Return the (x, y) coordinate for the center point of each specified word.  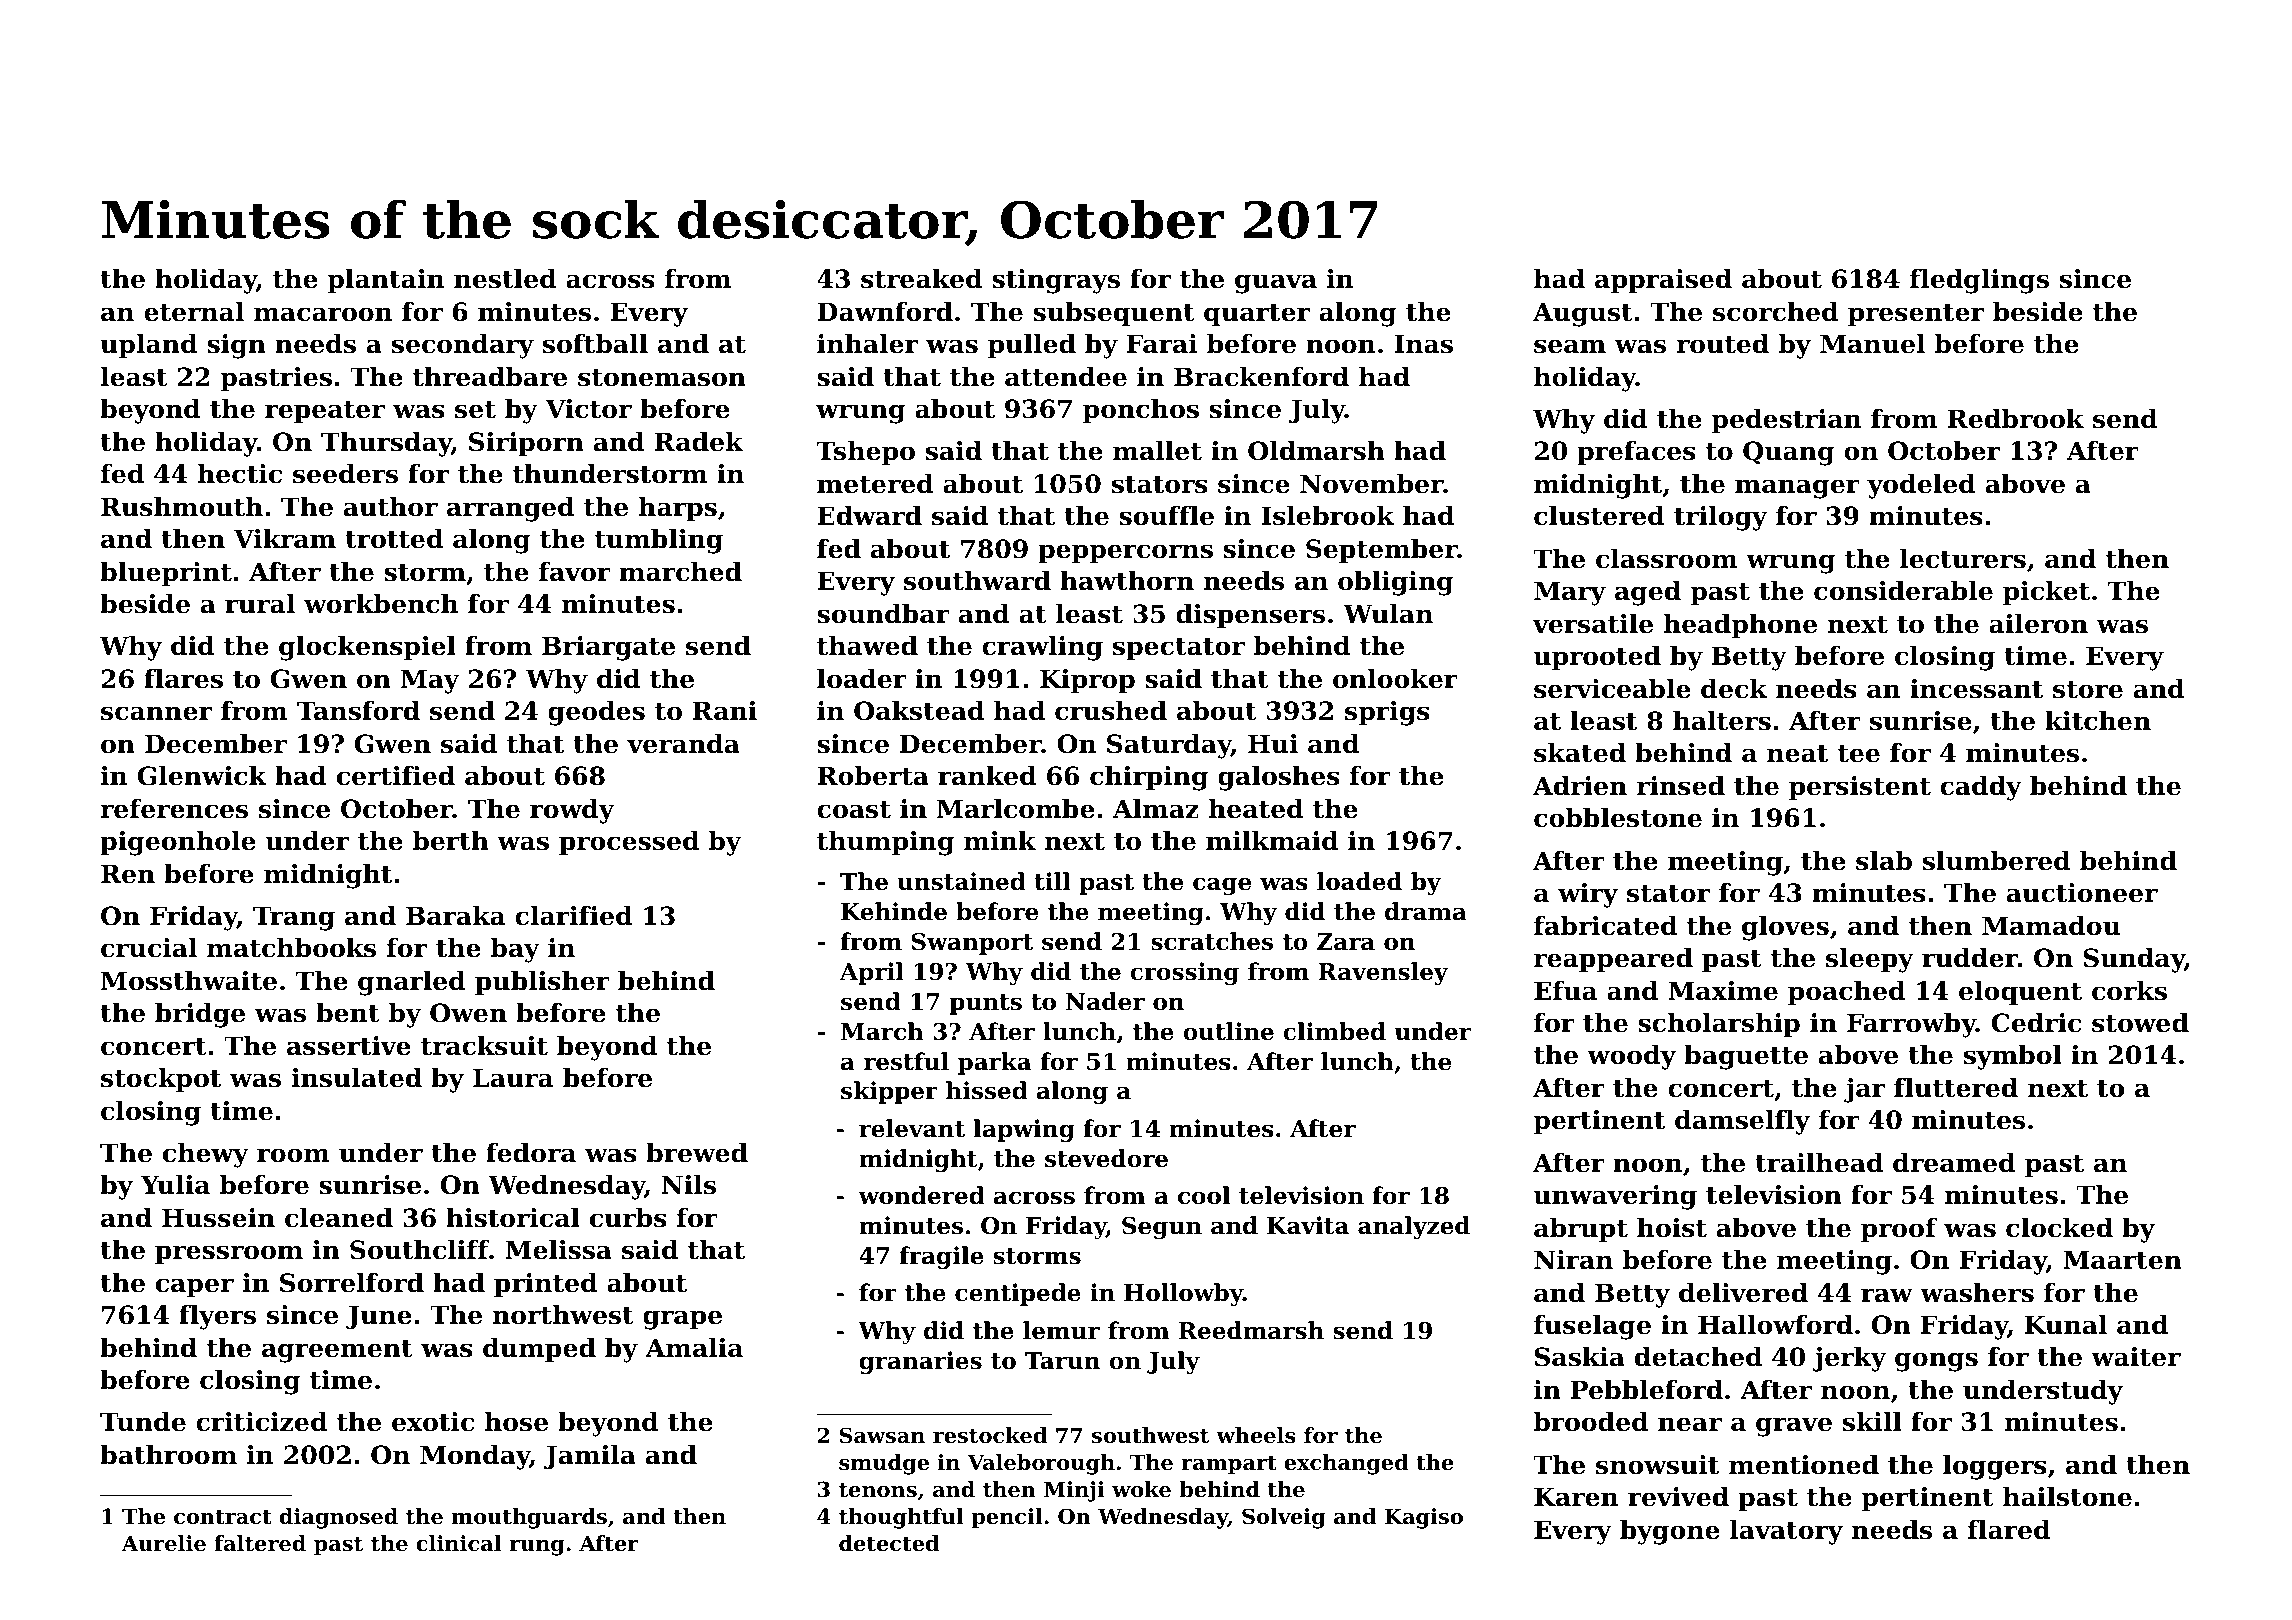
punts (986, 1004)
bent (348, 1013)
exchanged (1346, 1464)
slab (1884, 861)
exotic (433, 1422)
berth (451, 841)
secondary (463, 346)
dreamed (1954, 1163)
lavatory (1786, 1532)
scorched (1775, 312)
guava (1276, 284)
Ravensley (1383, 973)
